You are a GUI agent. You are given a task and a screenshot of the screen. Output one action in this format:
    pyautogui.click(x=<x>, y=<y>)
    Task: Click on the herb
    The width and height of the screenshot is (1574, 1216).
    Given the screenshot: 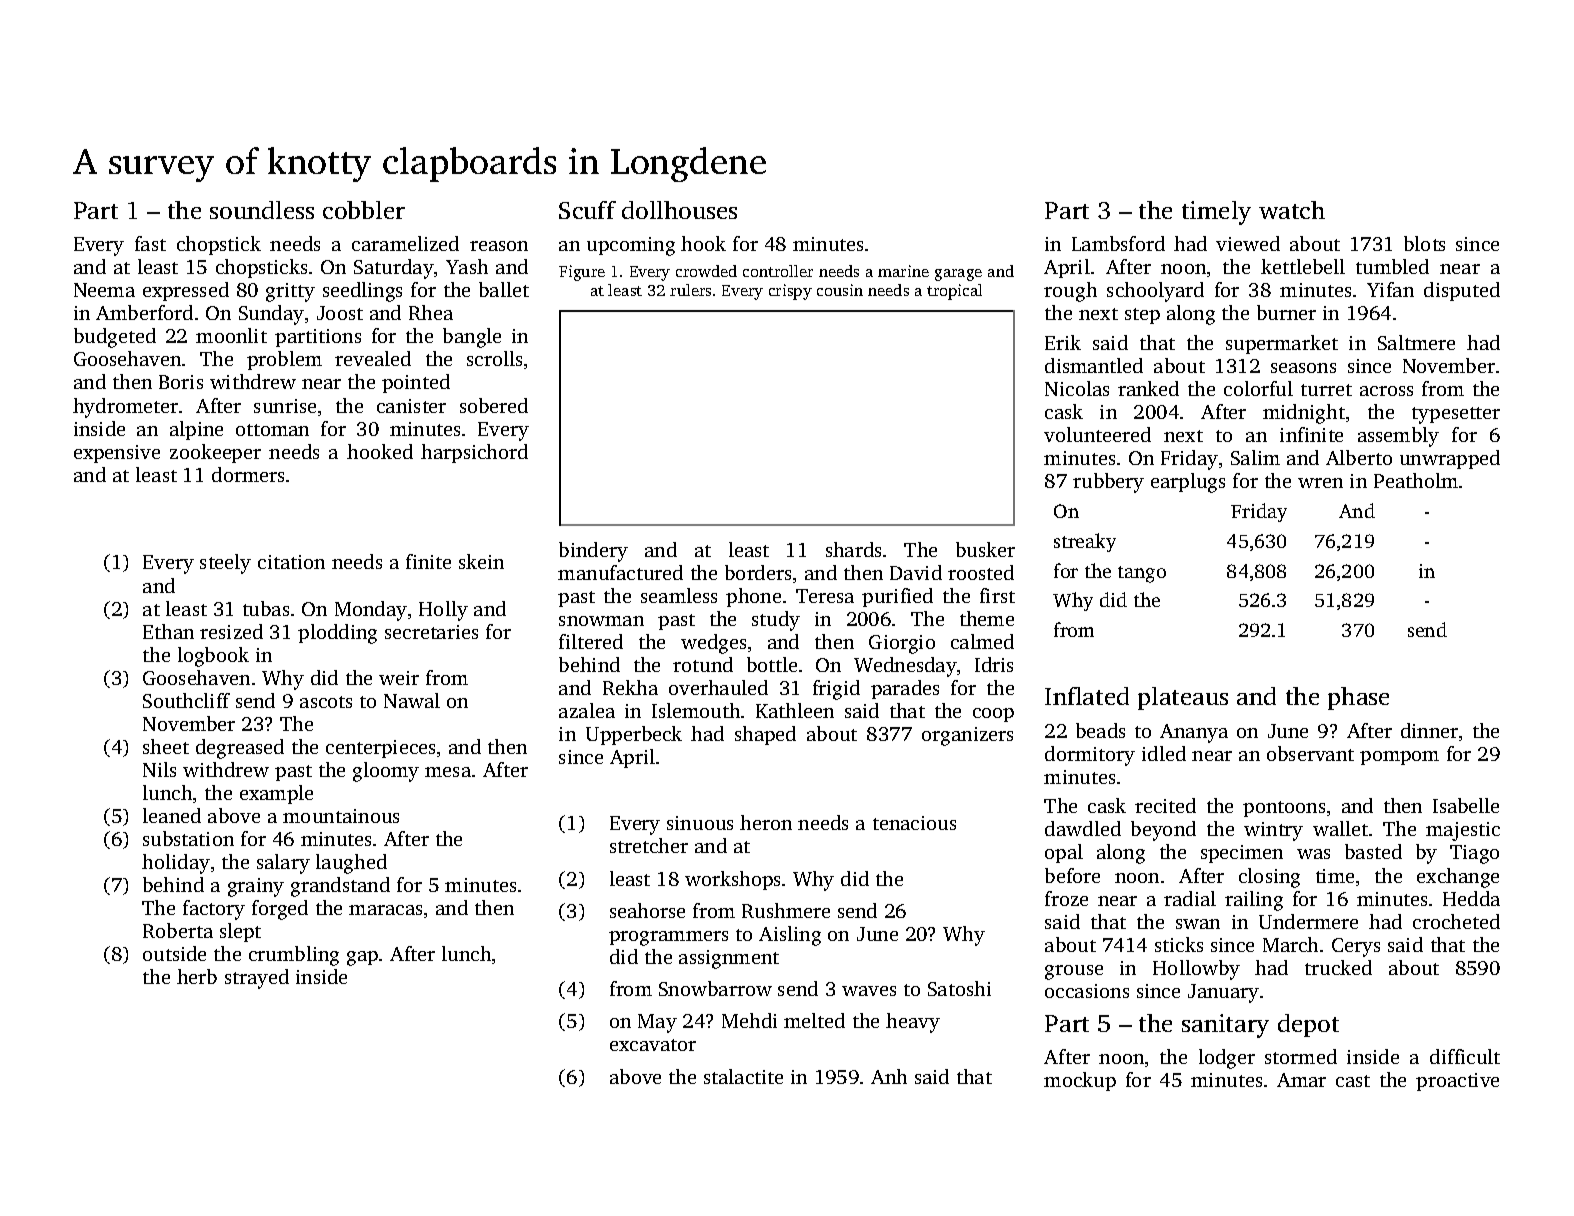 What is the action you would take?
    pyautogui.click(x=197, y=976)
